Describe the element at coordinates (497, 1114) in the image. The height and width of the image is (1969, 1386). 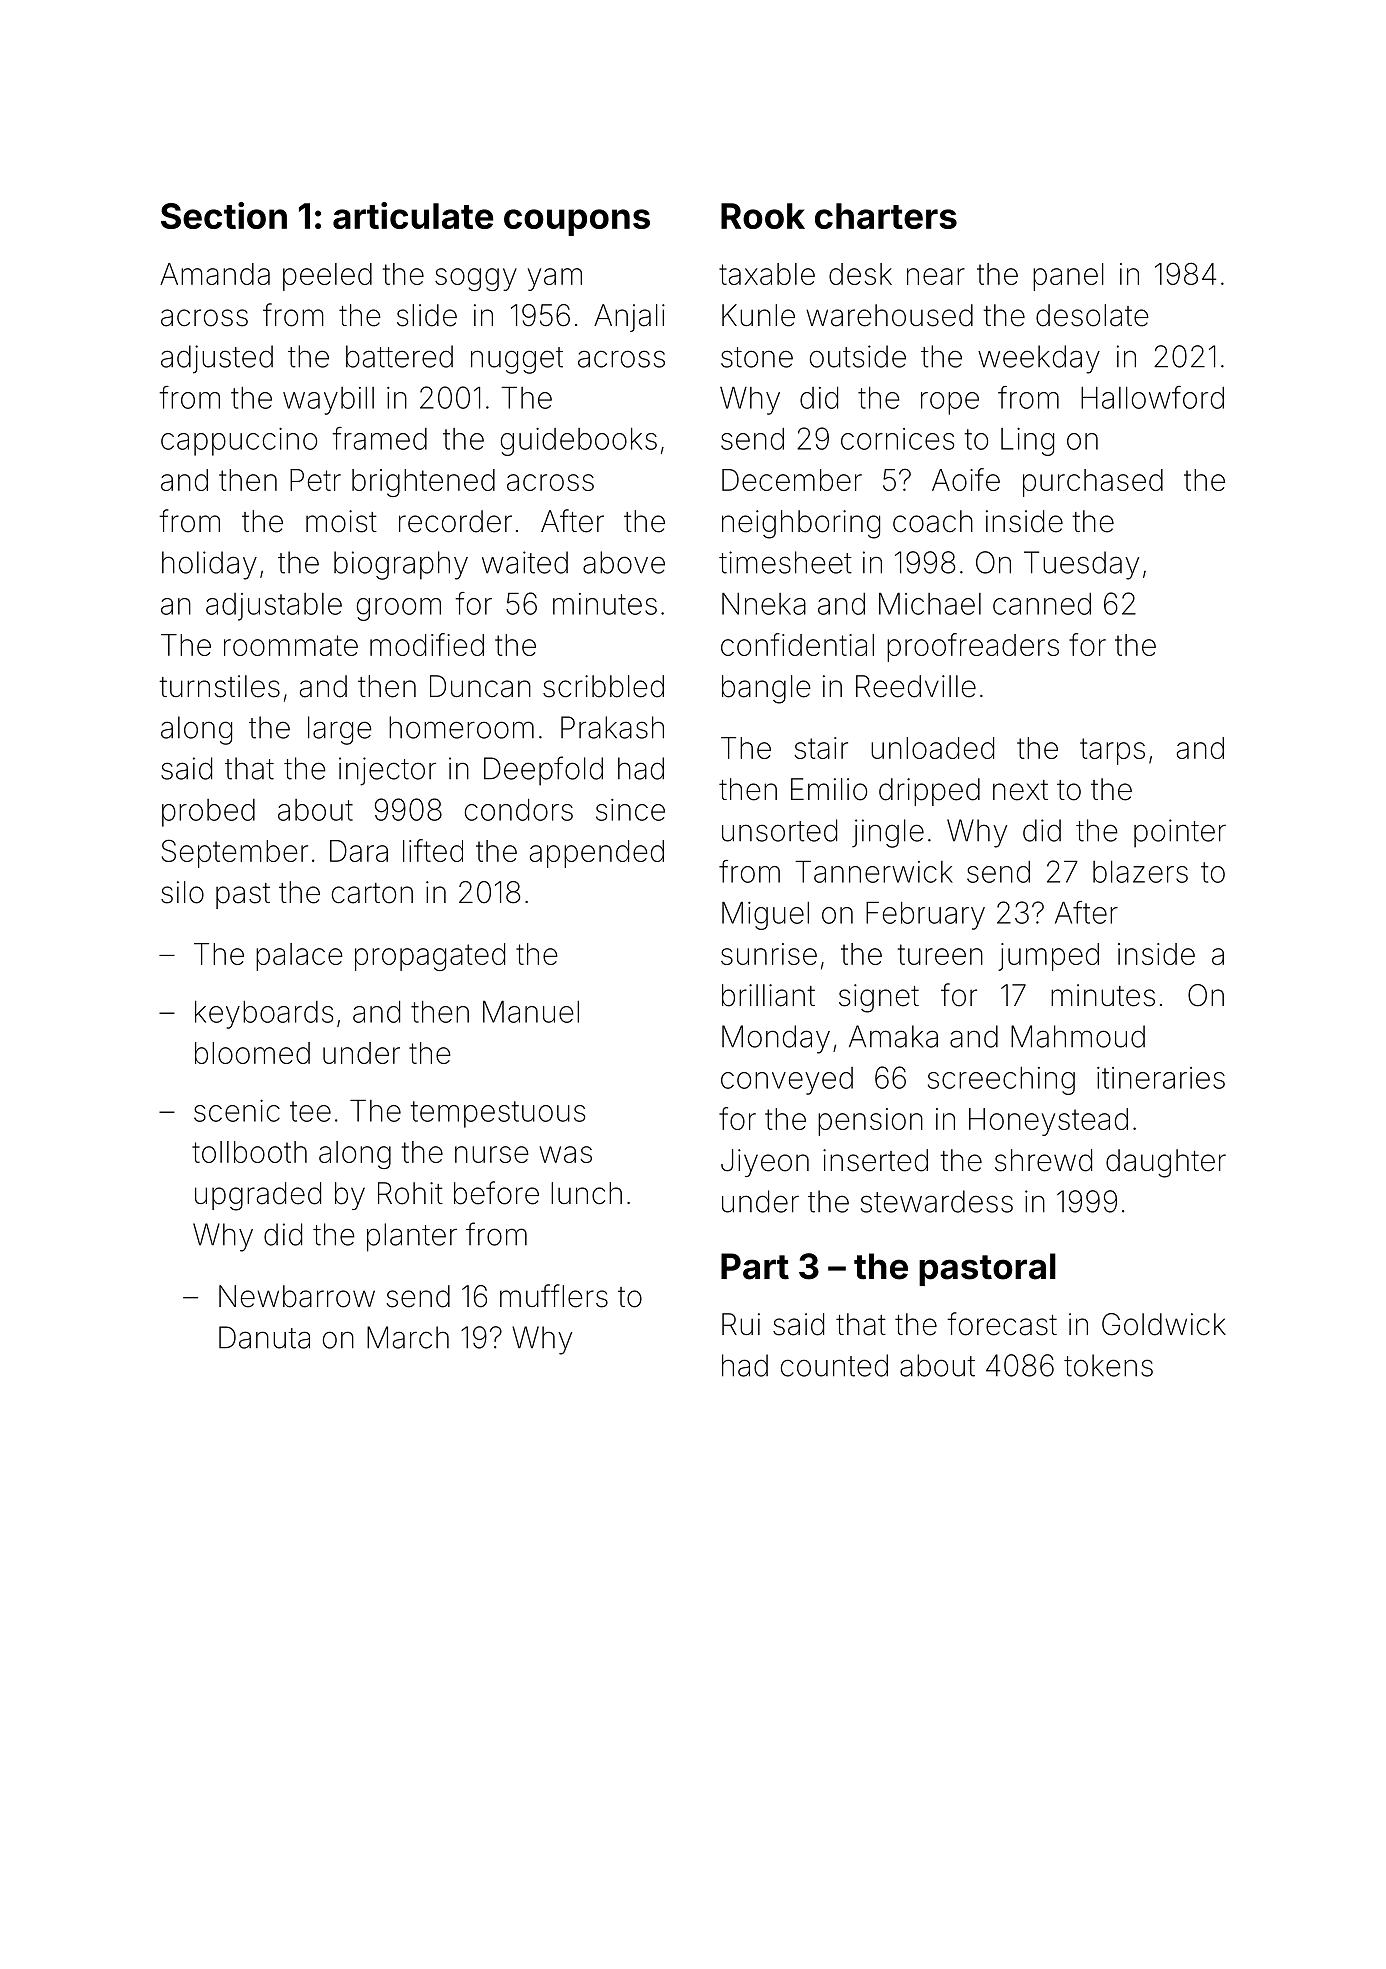
I see `tempestuous` at that location.
